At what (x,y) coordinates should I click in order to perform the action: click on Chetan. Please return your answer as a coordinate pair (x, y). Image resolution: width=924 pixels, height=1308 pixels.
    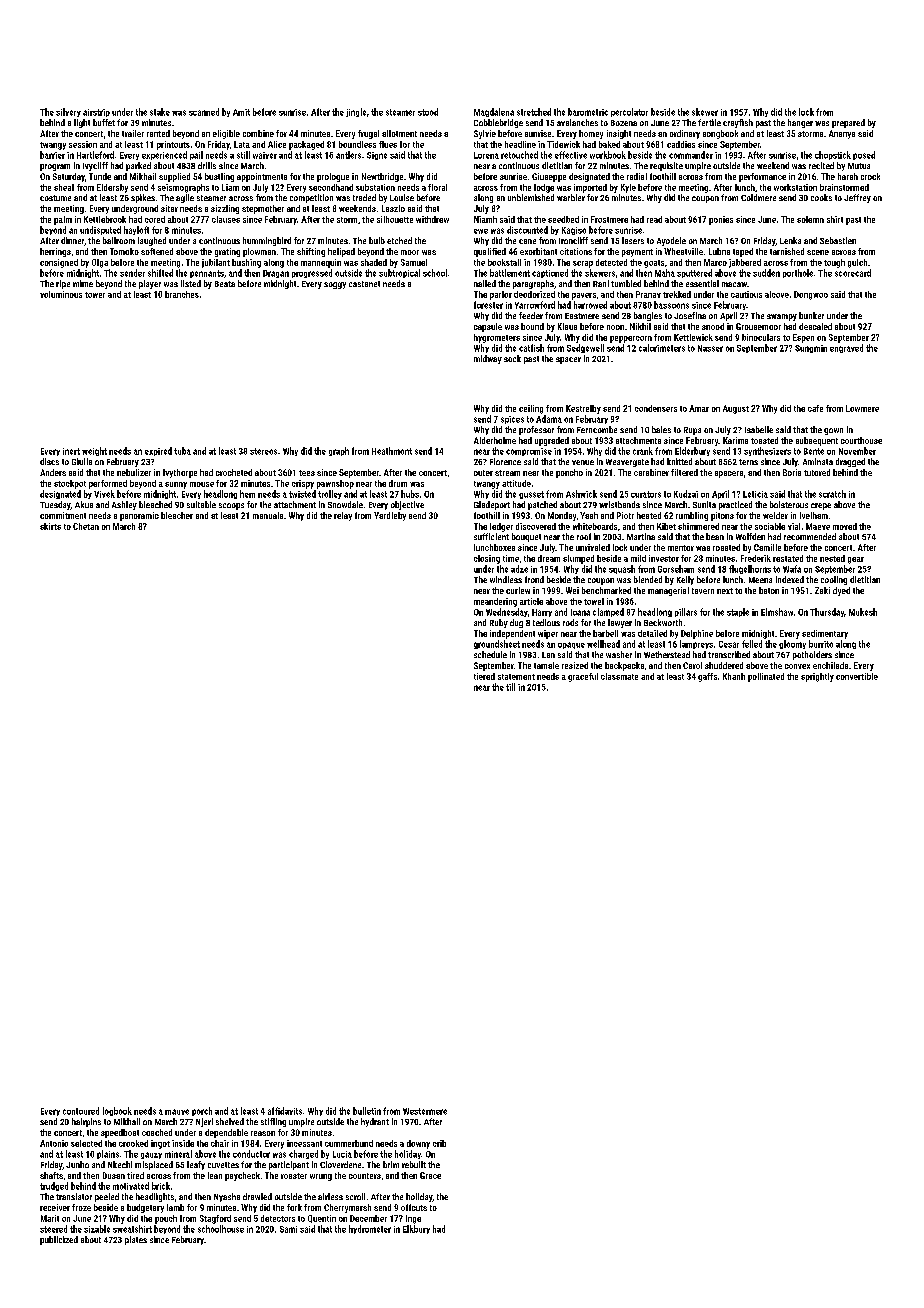
    Looking at the image, I should click on (86, 526).
